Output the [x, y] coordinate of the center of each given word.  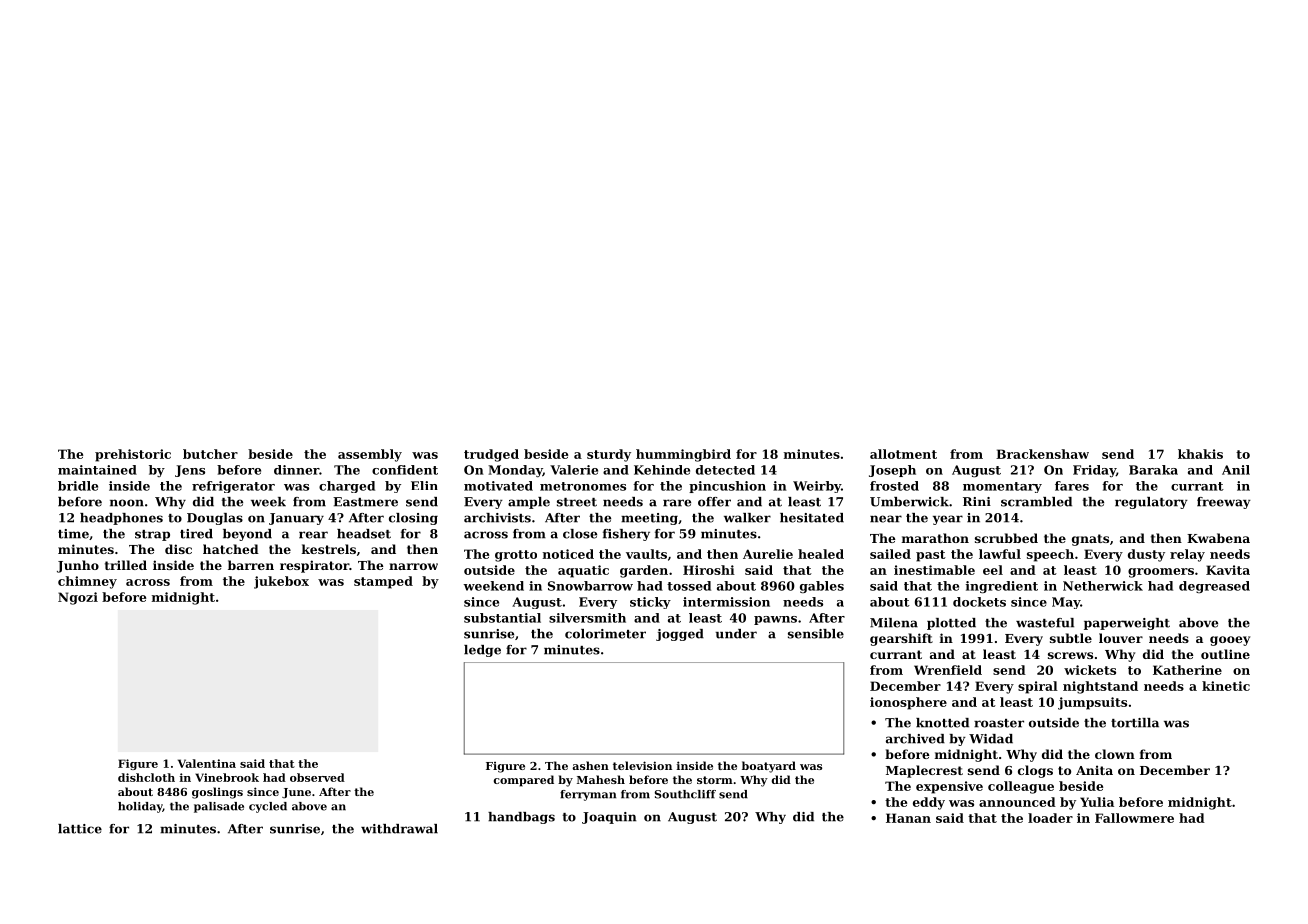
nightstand [1100, 687]
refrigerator [233, 487]
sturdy [609, 455]
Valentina [207, 763]
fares [1072, 486]
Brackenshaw [1042, 454]
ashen [590, 765]
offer [714, 502]
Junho [78, 566]
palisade [219, 807]
